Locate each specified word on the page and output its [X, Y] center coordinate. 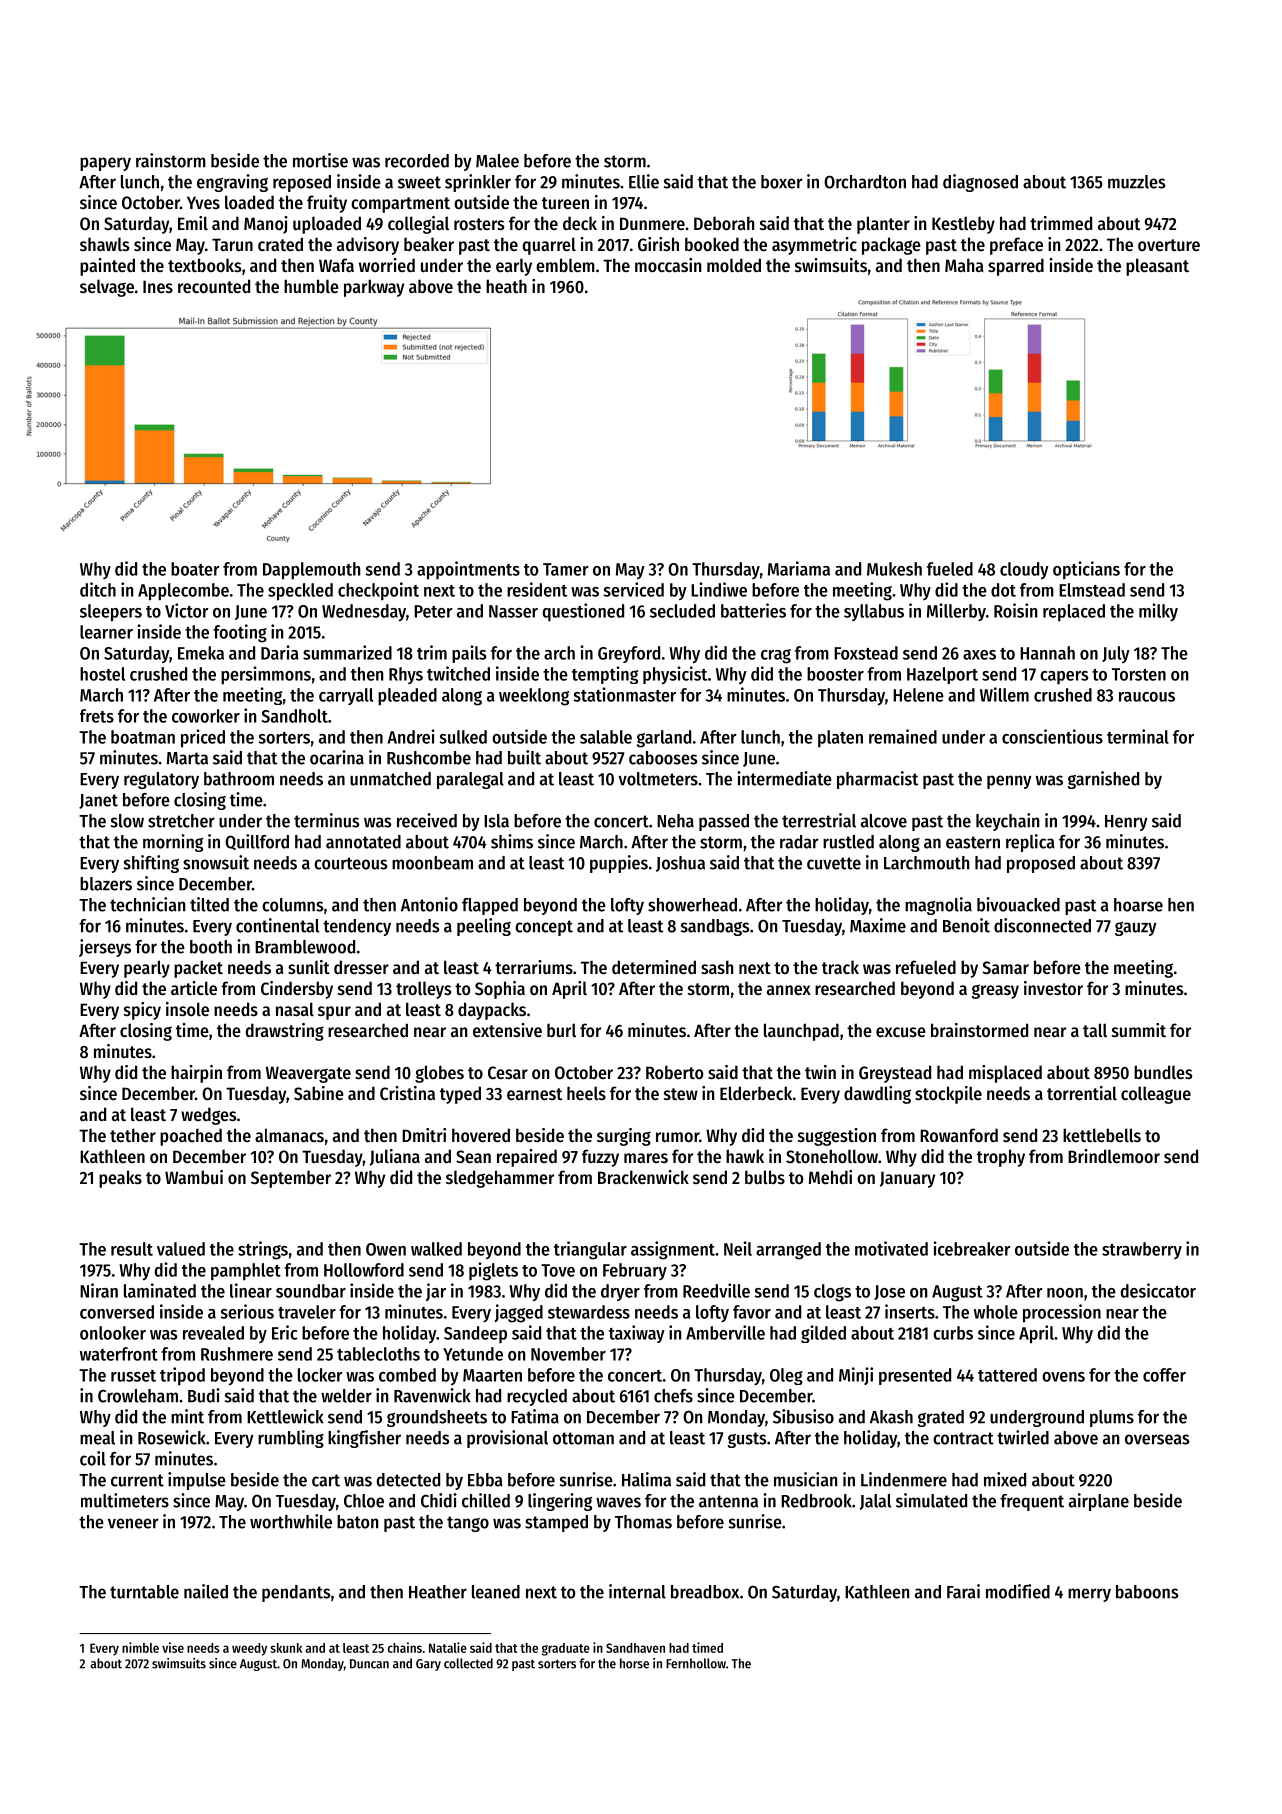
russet [133, 1376]
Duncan [369, 1664]
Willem [1004, 694]
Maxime [878, 925]
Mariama [799, 568]
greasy [995, 991]
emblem [565, 265]
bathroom [239, 779]
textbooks [204, 265]
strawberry [1142, 1250]
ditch [98, 589]
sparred [1016, 267]
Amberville [725, 1332]
